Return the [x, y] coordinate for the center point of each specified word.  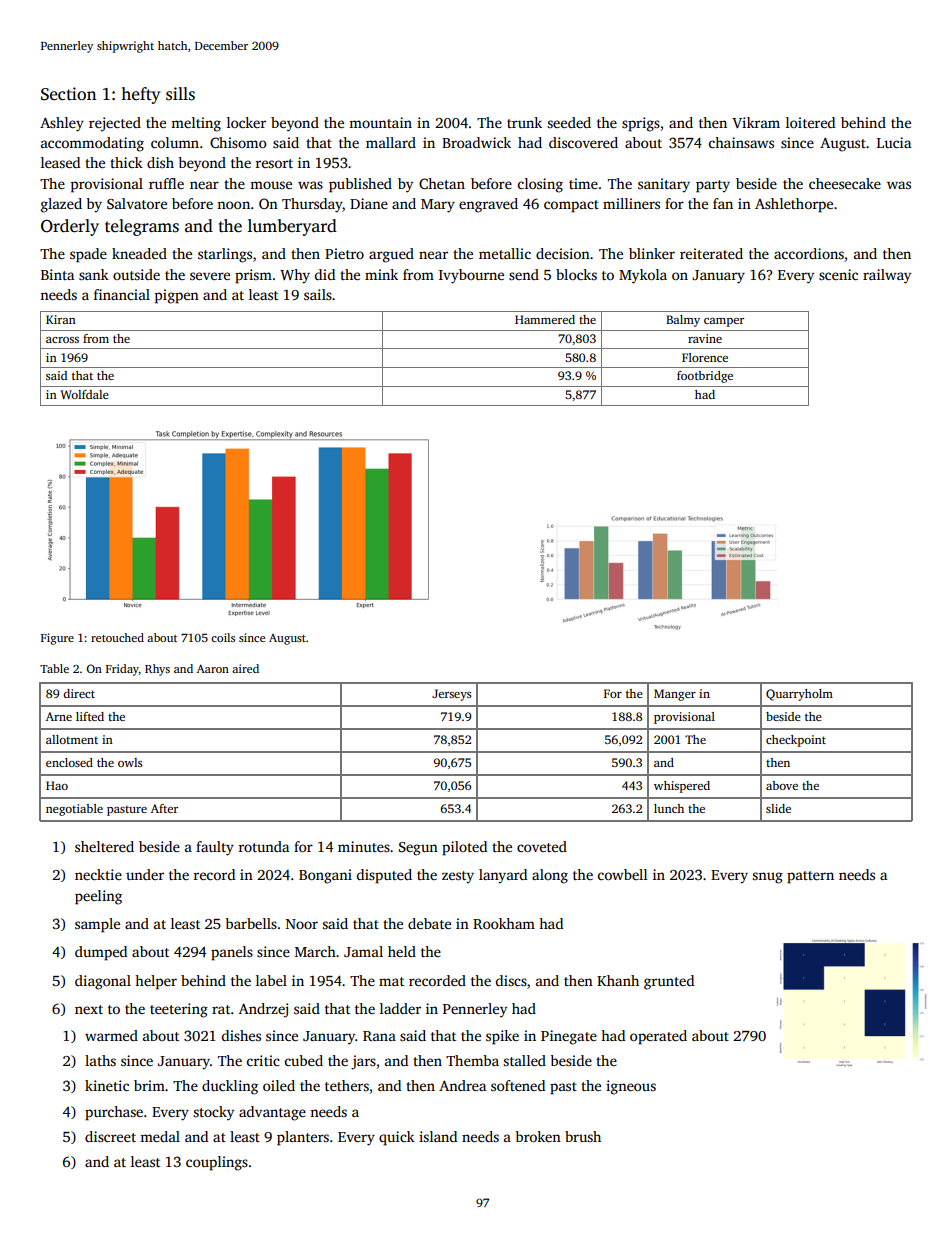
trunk [524, 122]
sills [180, 94]
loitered [810, 122]
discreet [110, 1136]
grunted [669, 982]
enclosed [69, 762]
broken [538, 1136]
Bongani [325, 876]
